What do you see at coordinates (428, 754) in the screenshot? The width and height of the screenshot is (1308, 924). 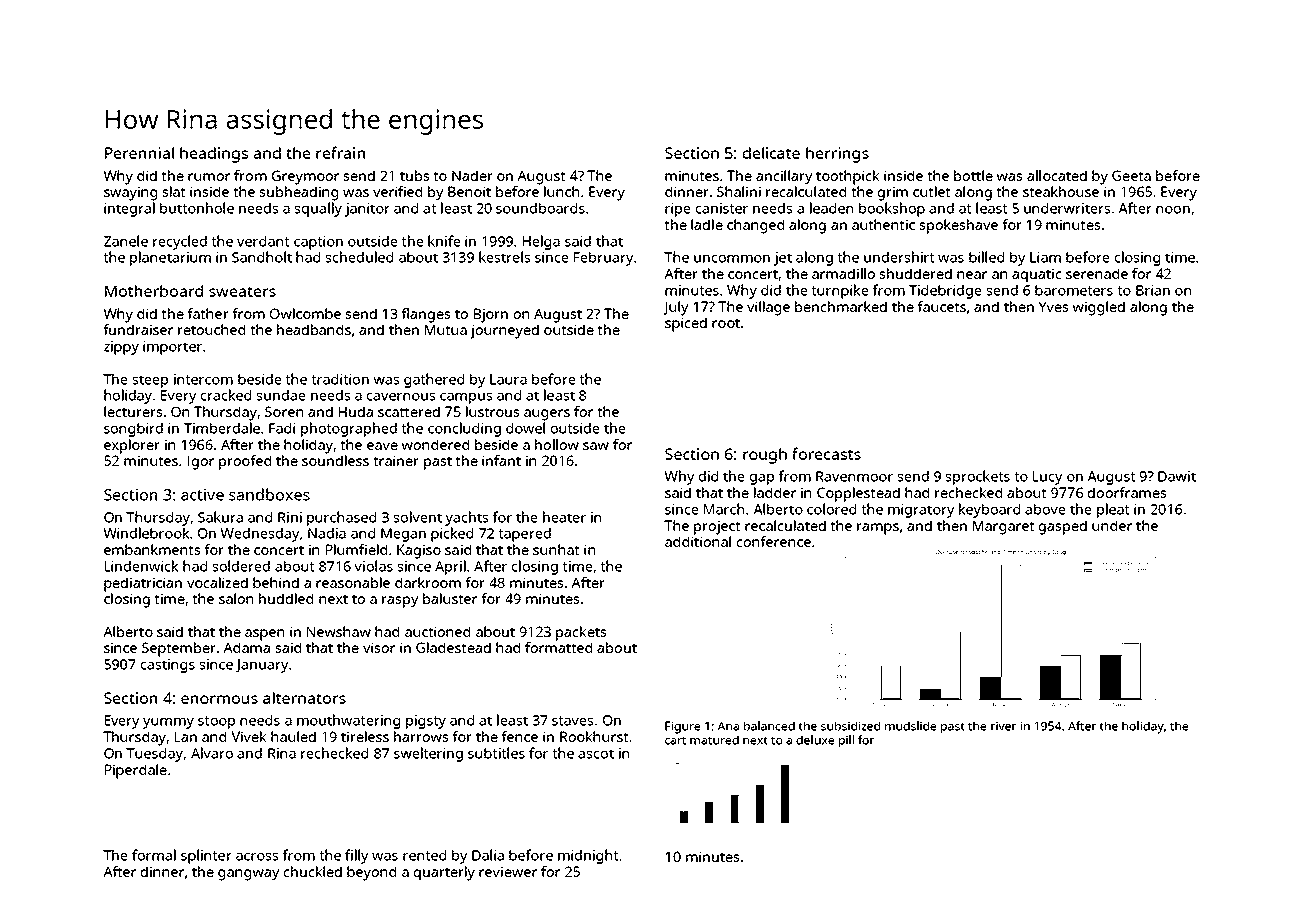 I see `sweltering` at bounding box center [428, 754].
